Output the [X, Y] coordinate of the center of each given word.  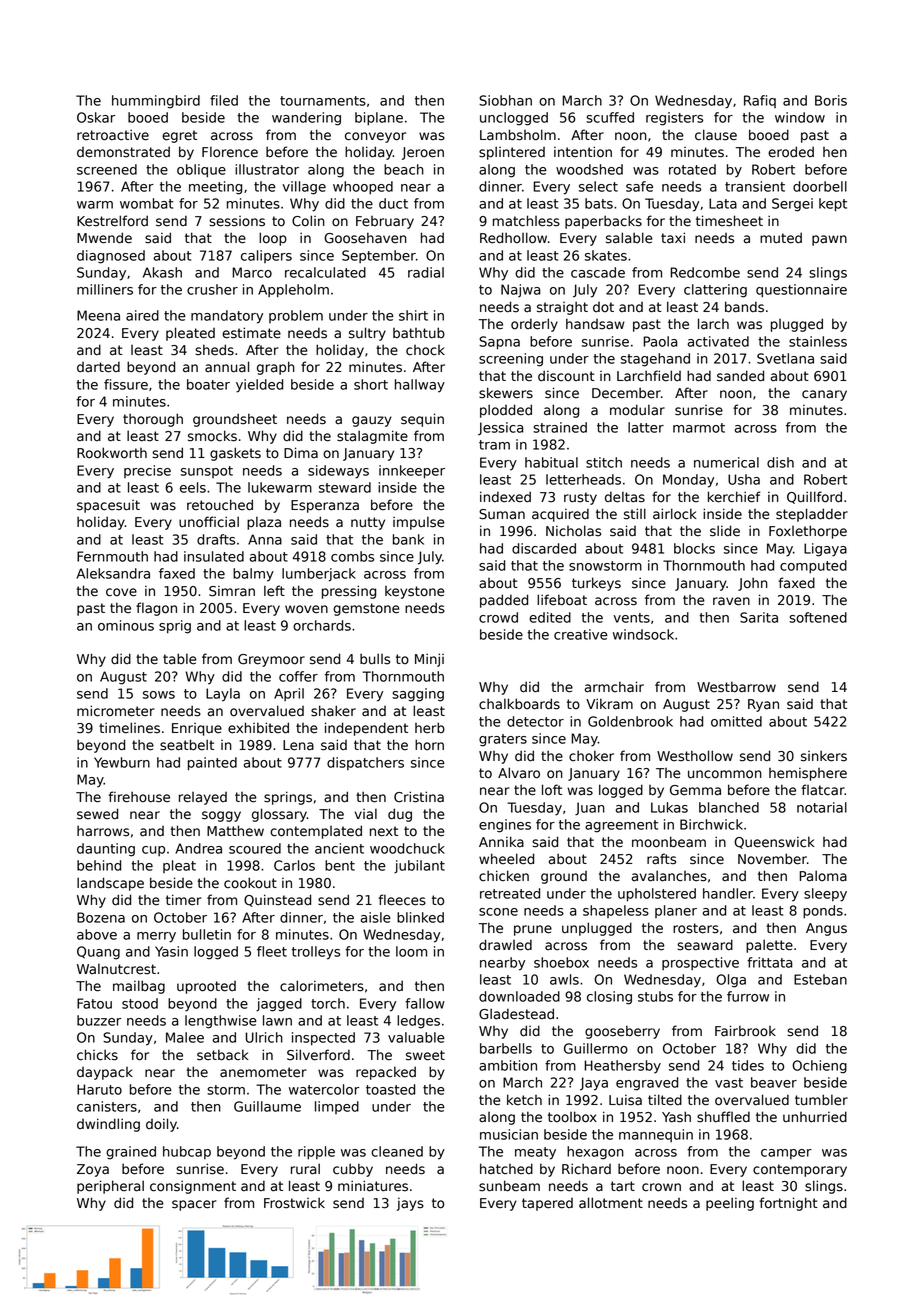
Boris [831, 100]
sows [159, 695]
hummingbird [156, 102]
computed [813, 566]
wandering [306, 119]
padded [504, 601]
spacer [194, 1205]
